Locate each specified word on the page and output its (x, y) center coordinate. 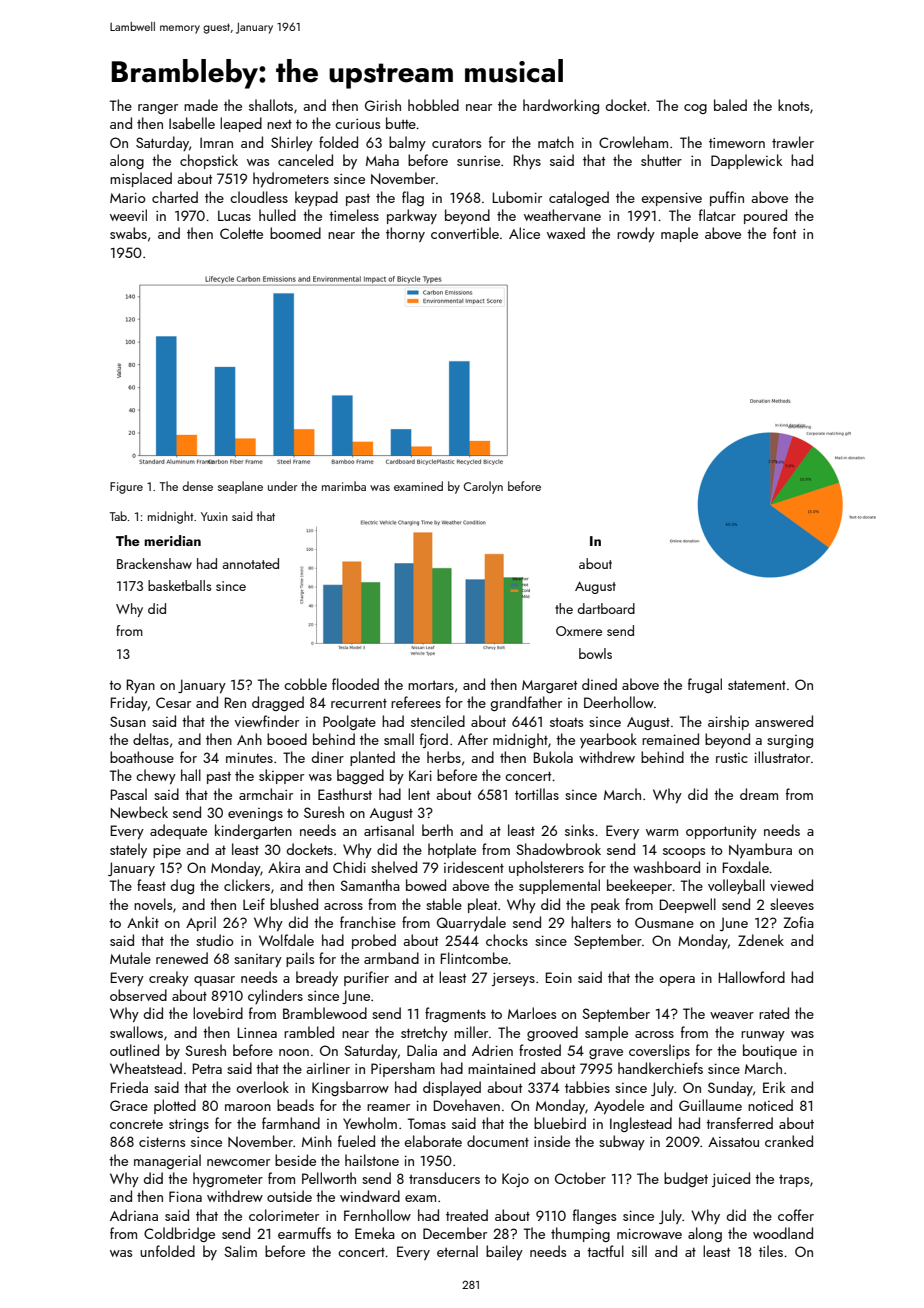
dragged (278, 703)
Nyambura (760, 850)
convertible (465, 233)
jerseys (513, 979)
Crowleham (633, 142)
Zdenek (761, 940)
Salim (240, 1251)
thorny (405, 234)
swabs (128, 233)
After (473, 739)
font (784, 233)
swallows (136, 1032)
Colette (241, 233)
